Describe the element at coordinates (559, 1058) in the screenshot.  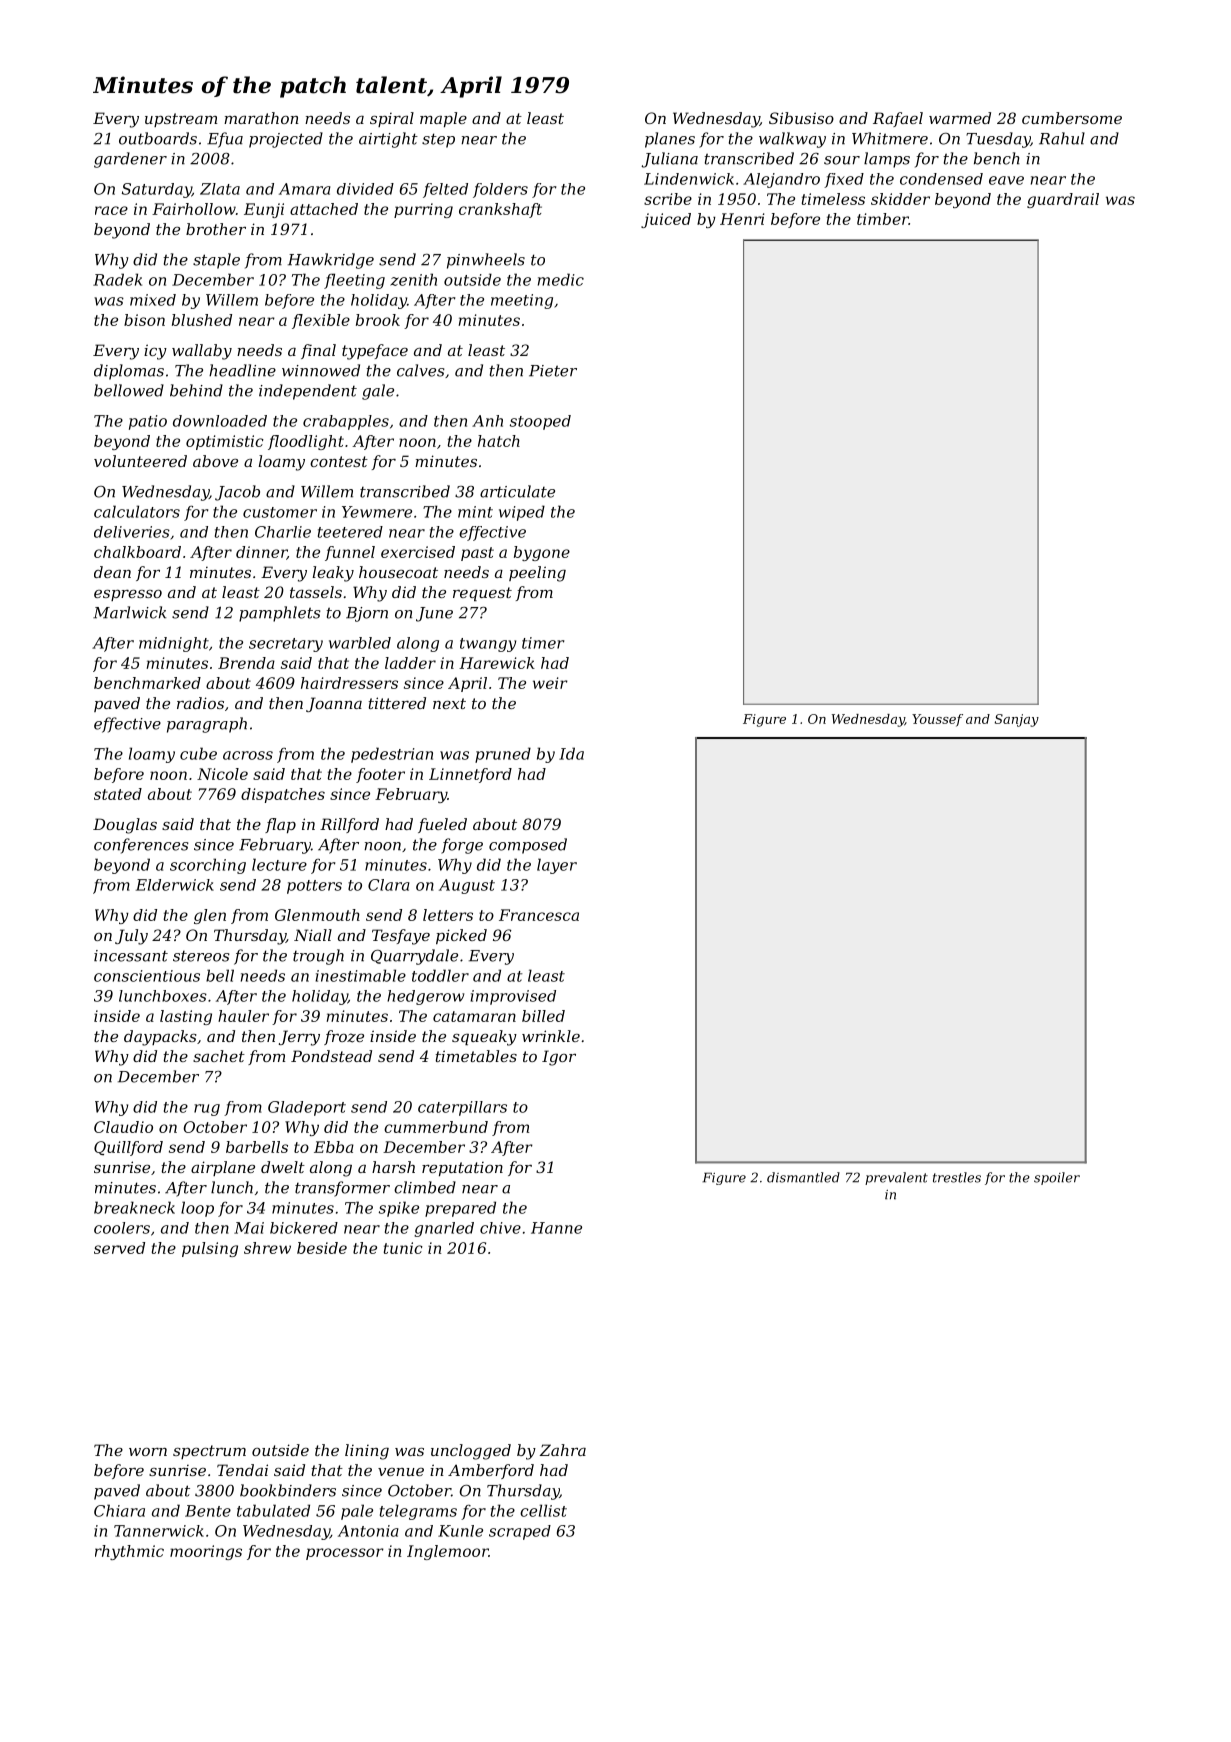
I see `Igor` at that location.
